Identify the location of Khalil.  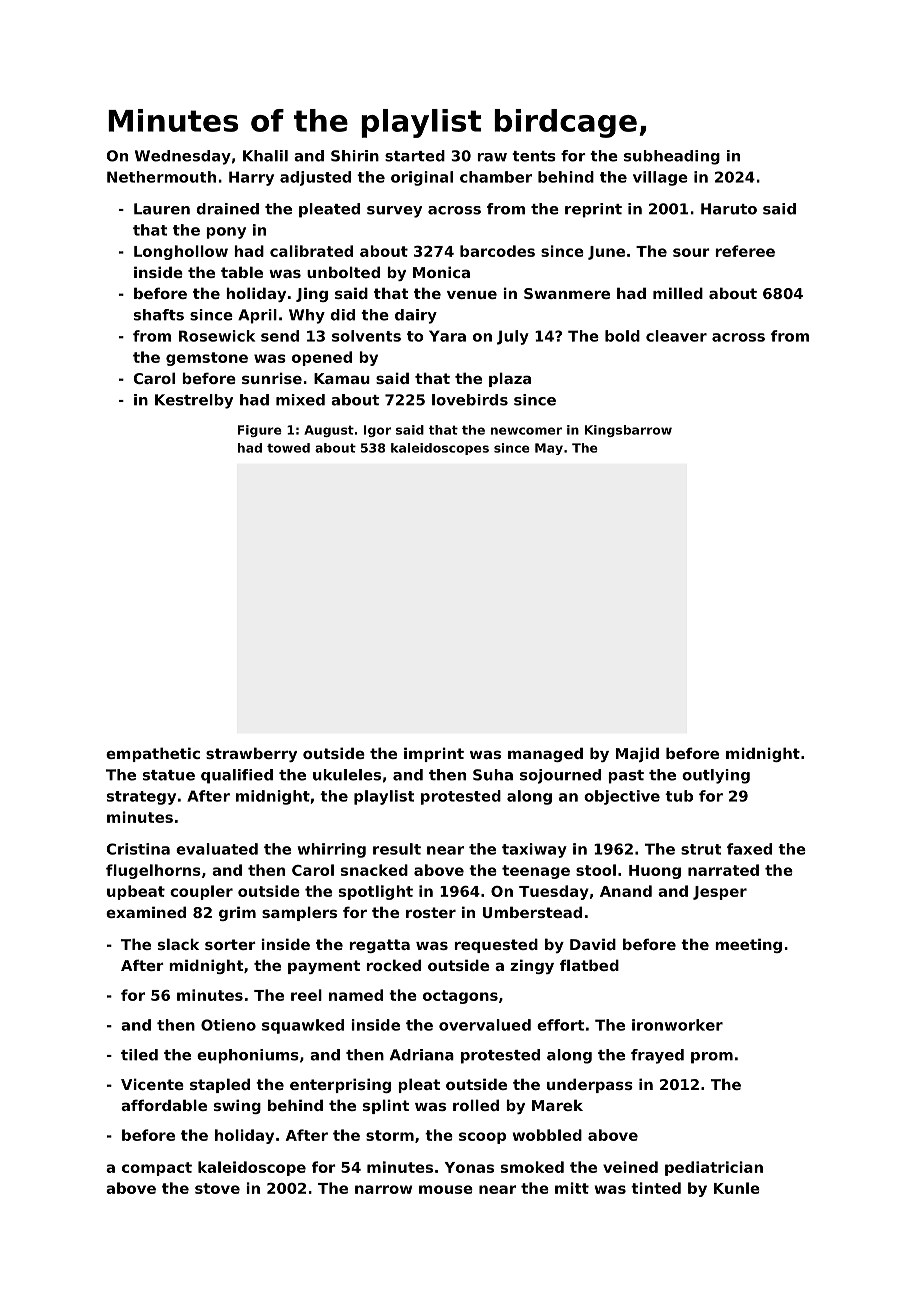
(265, 156).
